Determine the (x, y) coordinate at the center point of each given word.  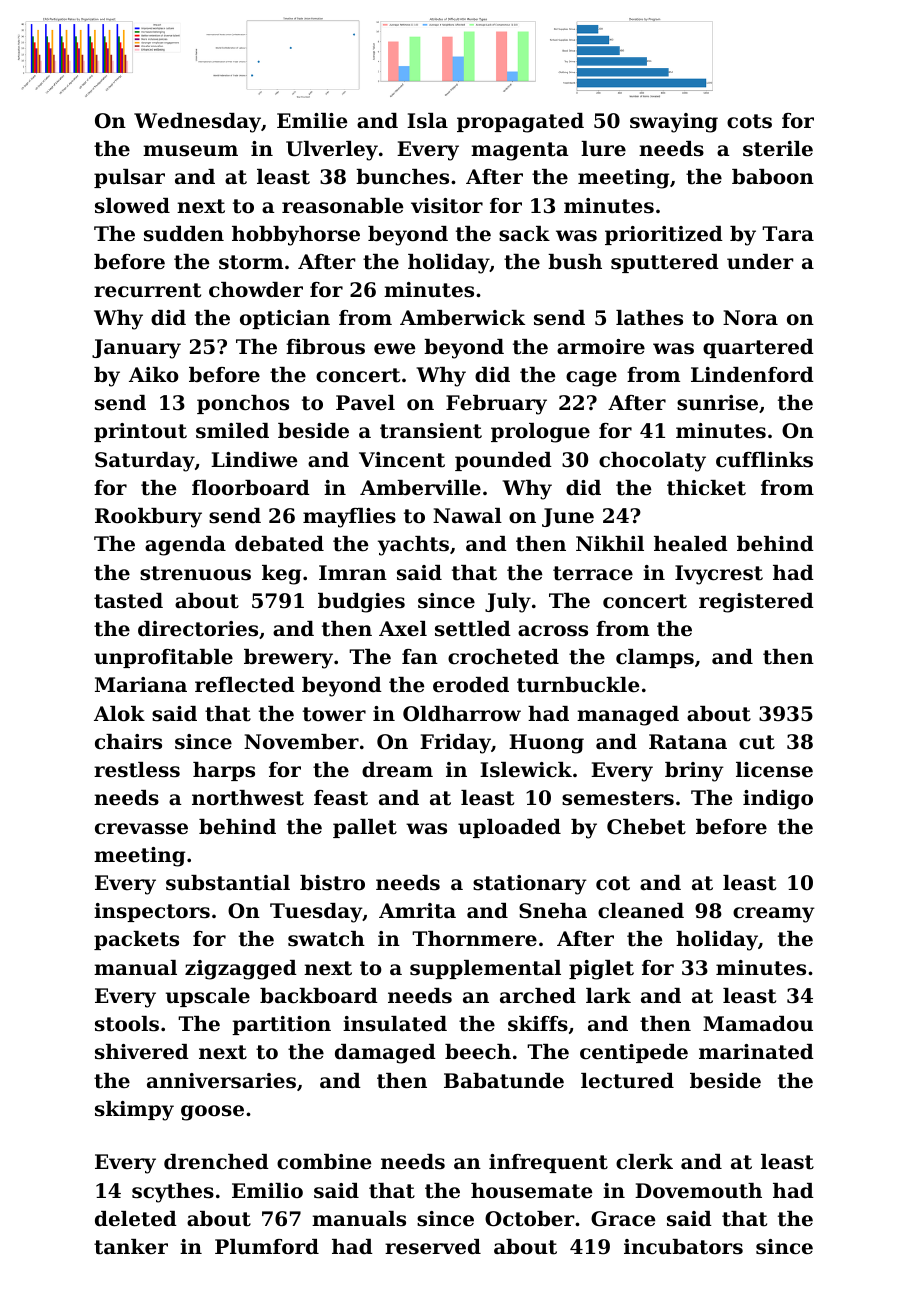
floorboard (251, 488)
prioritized (664, 235)
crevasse (141, 829)
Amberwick (462, 318)
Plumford (267, 1247)
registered (756, 603)
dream (397, 770)
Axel (403, 628)
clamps (655, 658)
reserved (433, 1247)
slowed (132, 206)
